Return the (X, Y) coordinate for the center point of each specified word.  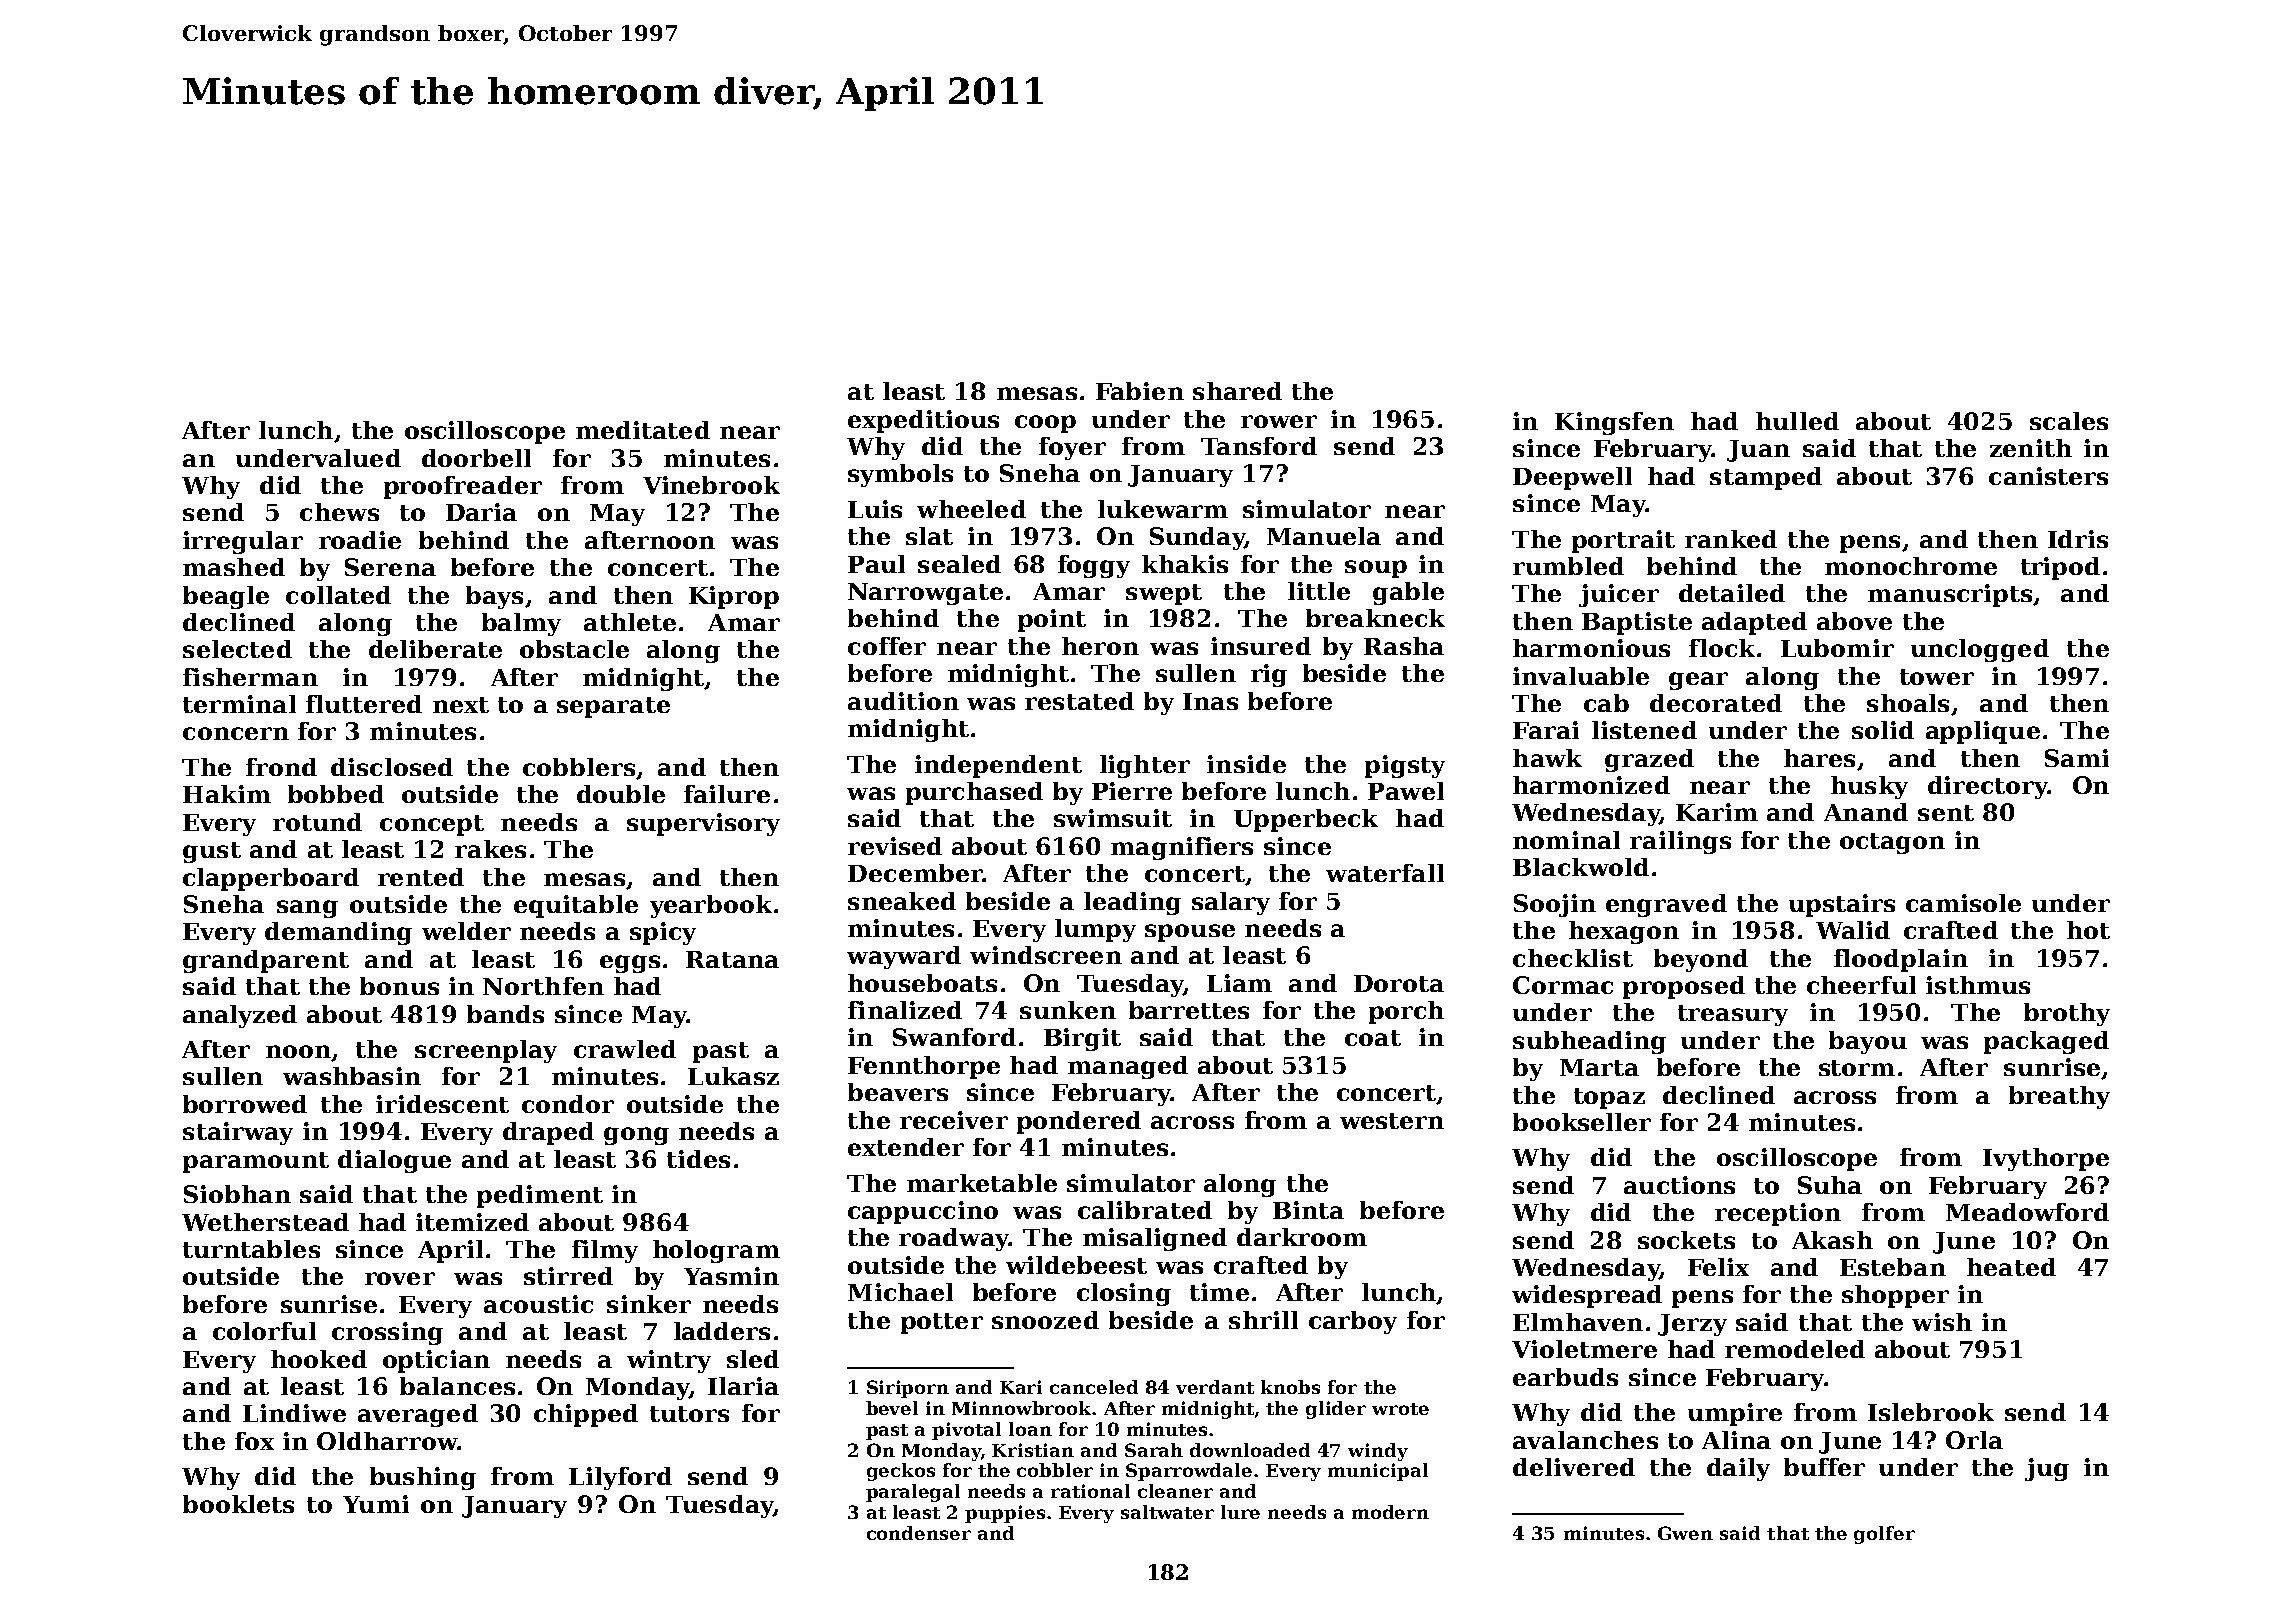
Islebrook (1931, 1412)
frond (281, 767)
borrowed (245, 1104)
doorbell (476, 458)
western (1392, 1121)
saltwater (1167, 1512)
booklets (238, 1504)
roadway (954, 1239)
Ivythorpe (2046, 1159)
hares (1819, 758)
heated (2011, 1267)
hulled (1797, 421)
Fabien (1140, 391)
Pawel (1406, 791)
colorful (264, 1331)
